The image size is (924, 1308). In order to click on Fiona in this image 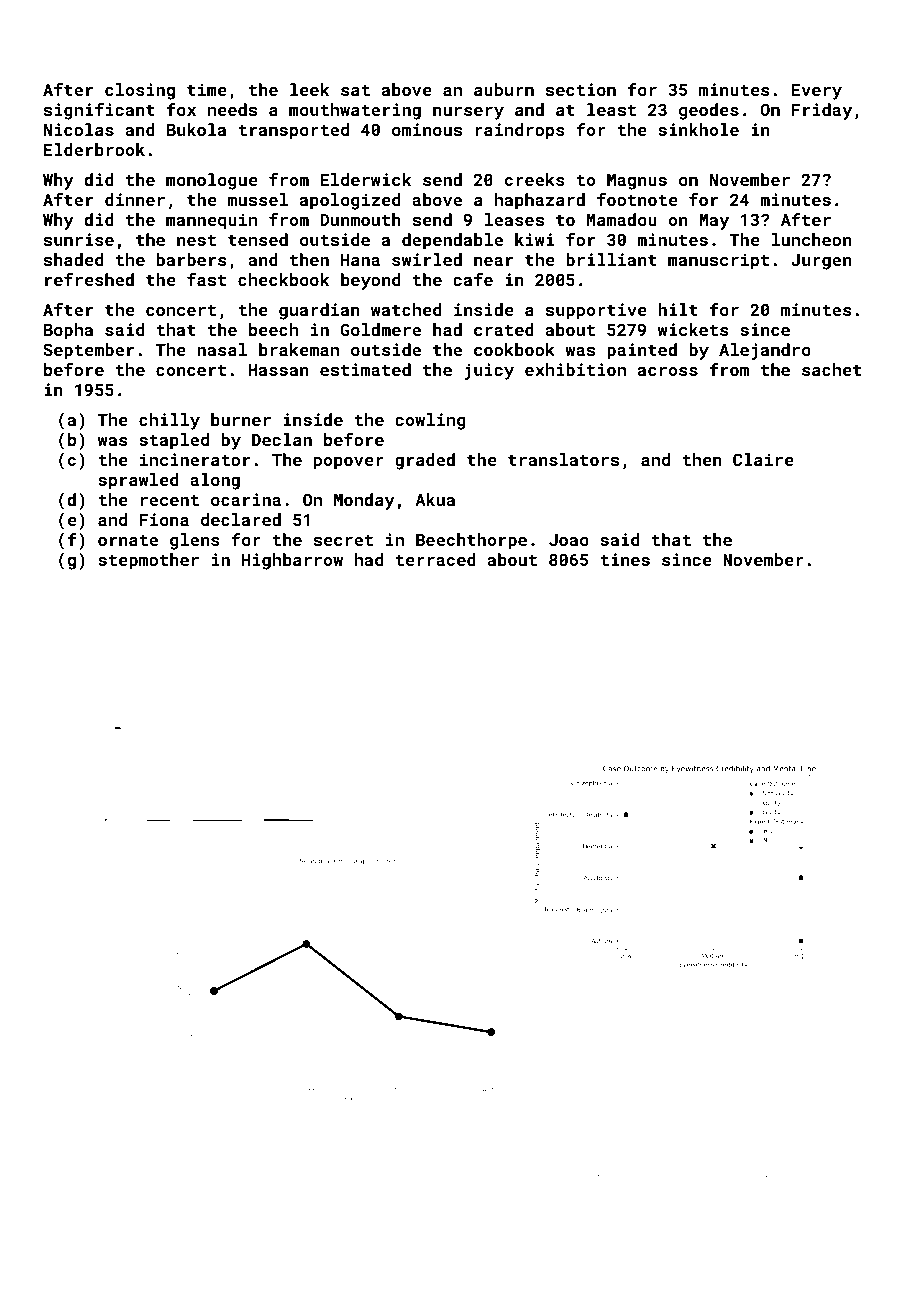, I will do `click(164, 519)`.
